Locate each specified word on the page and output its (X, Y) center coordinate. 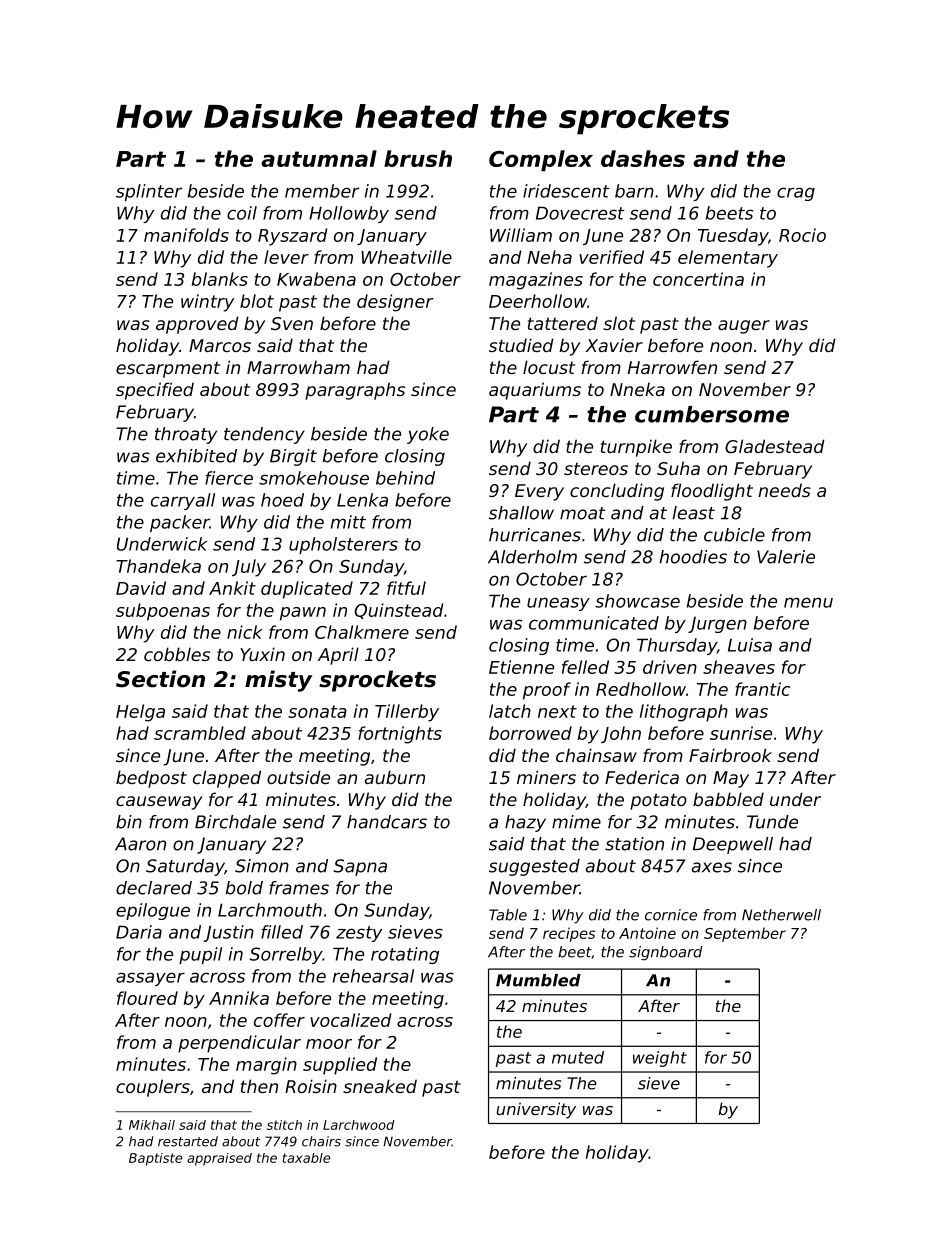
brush (418, 158)
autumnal (319, 158)
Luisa (750, 645)
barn (634, 191)
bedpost (151, 779)
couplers (153, 1088)
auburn (395, 777)
